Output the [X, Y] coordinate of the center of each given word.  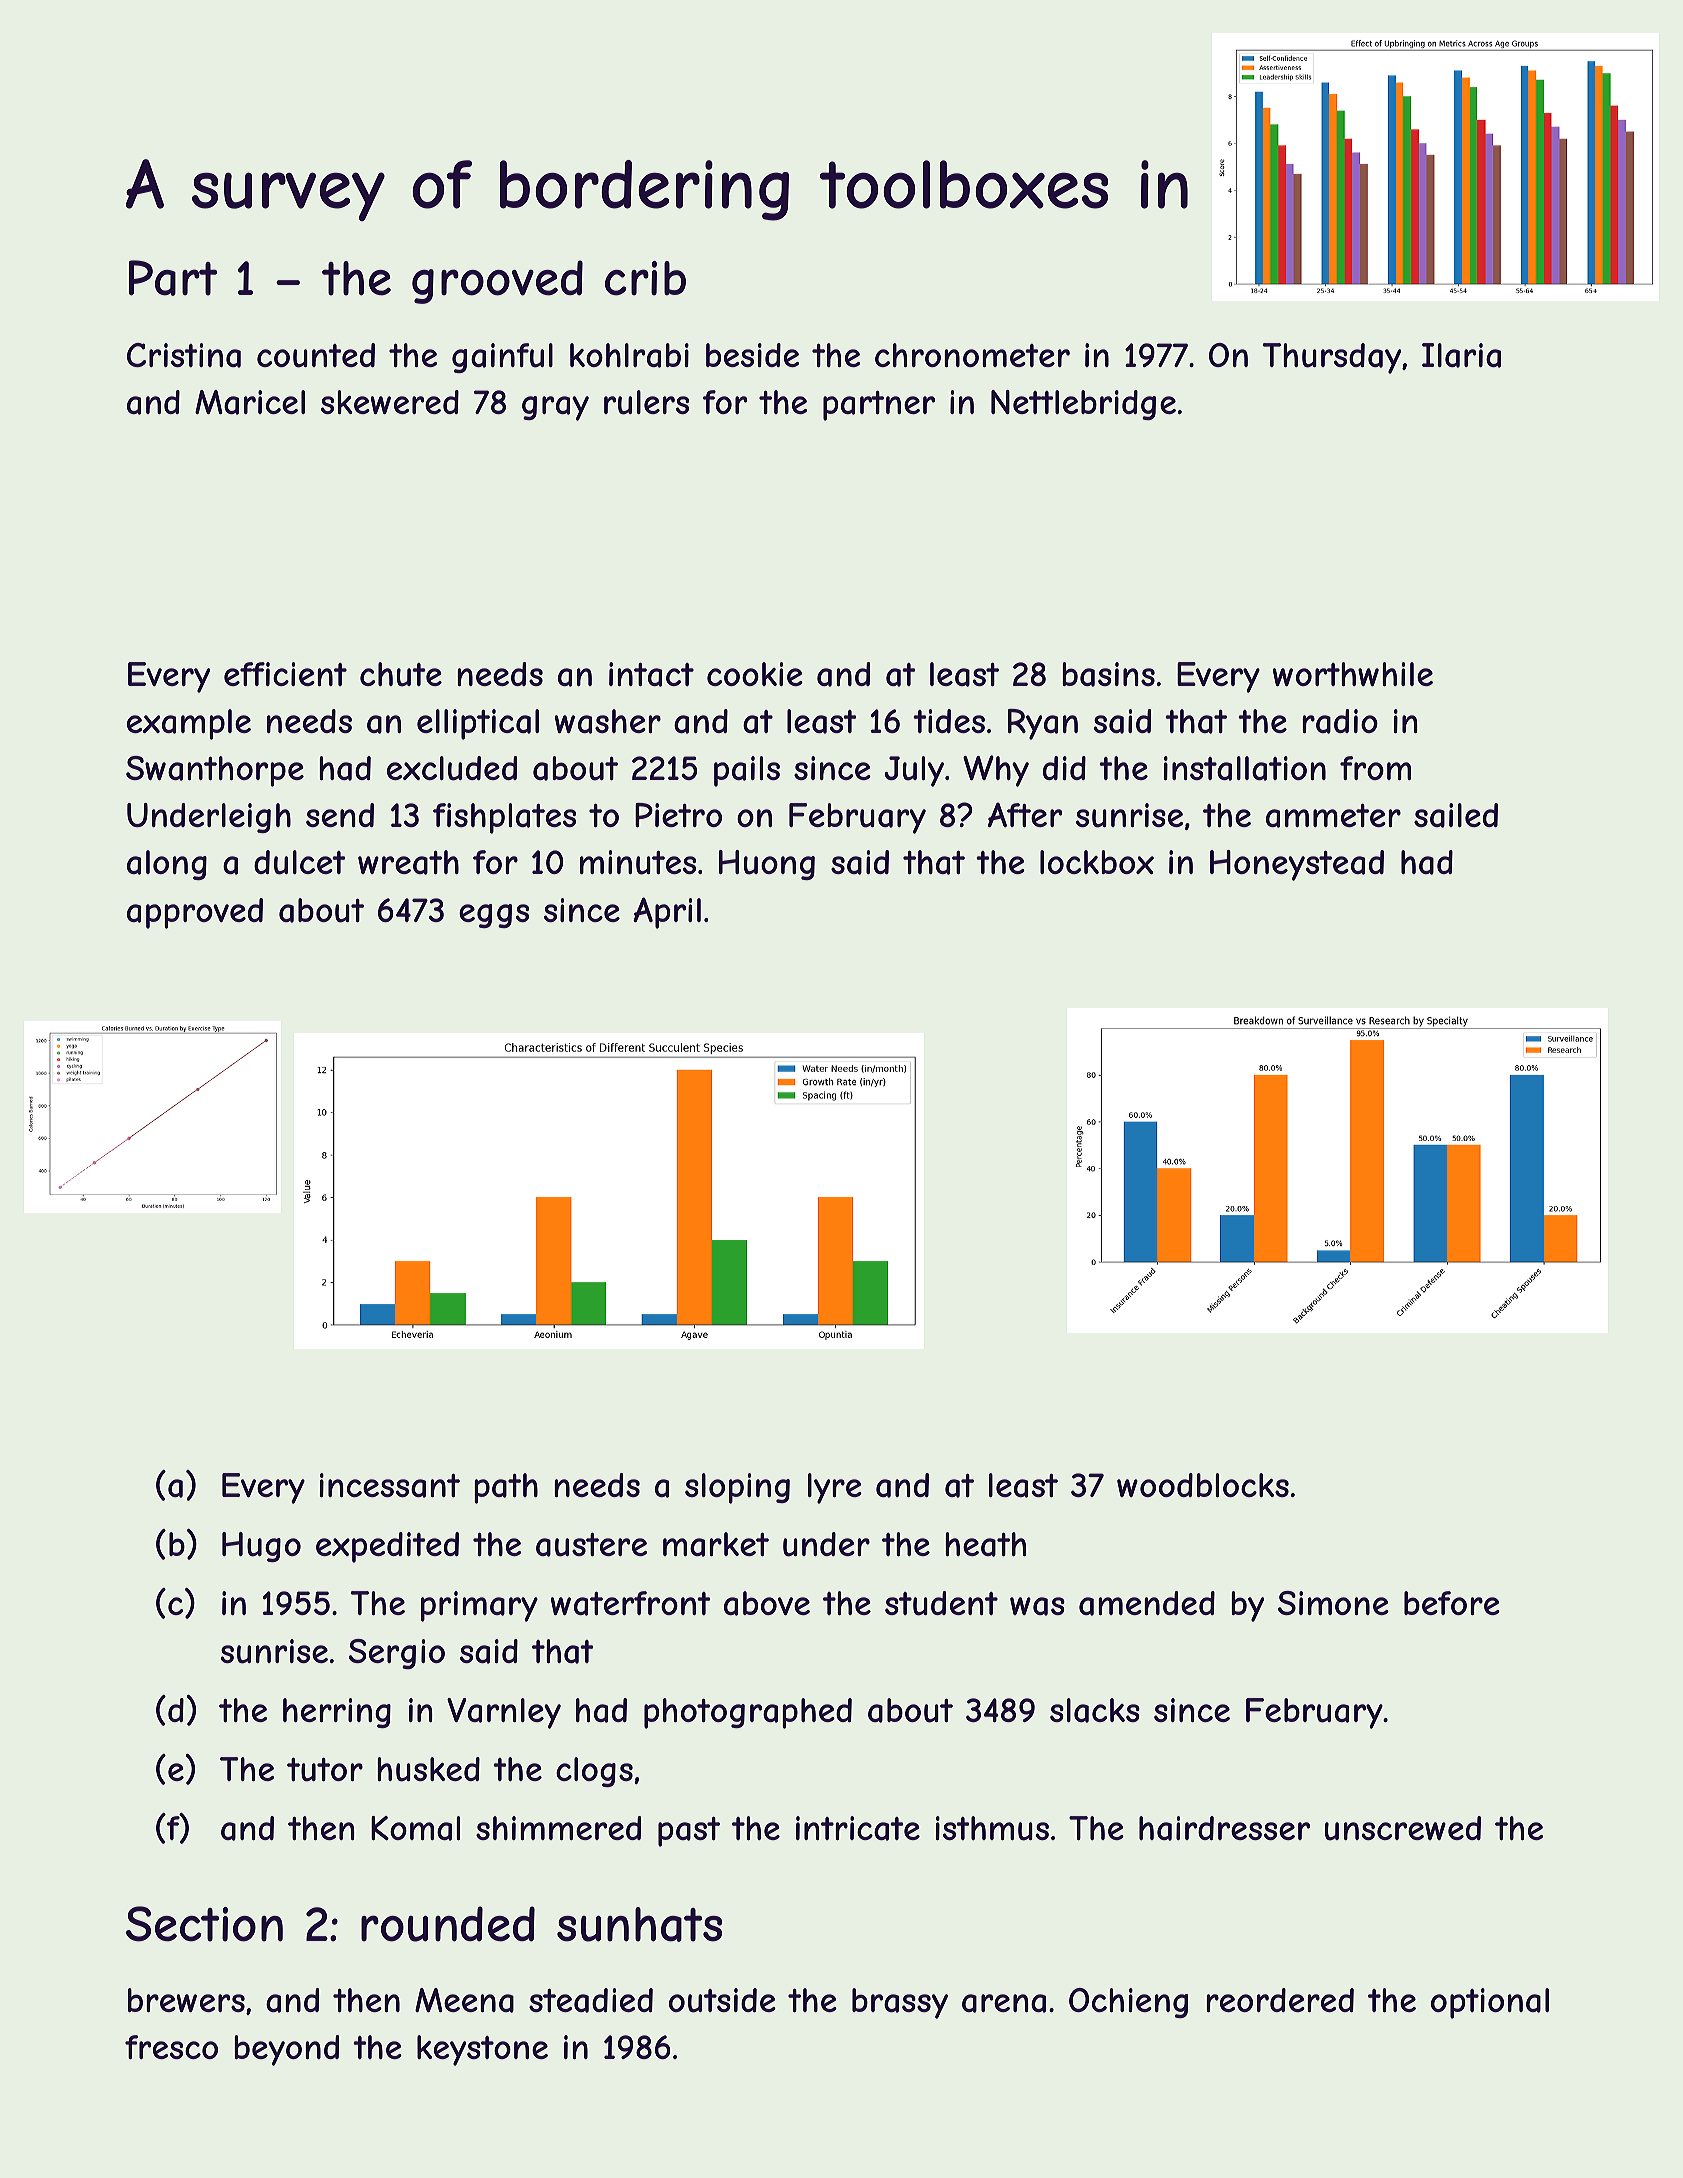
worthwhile [1353, 674]
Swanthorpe [215, 771]
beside [752, 355]
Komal [415, 1828]
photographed [748, 1713]
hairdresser [1224, 1828]
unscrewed [1403, 1828]
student [941, 1603]
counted [316, 355]
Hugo [261, 1547]
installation [1245, 768]
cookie [755, 674]
